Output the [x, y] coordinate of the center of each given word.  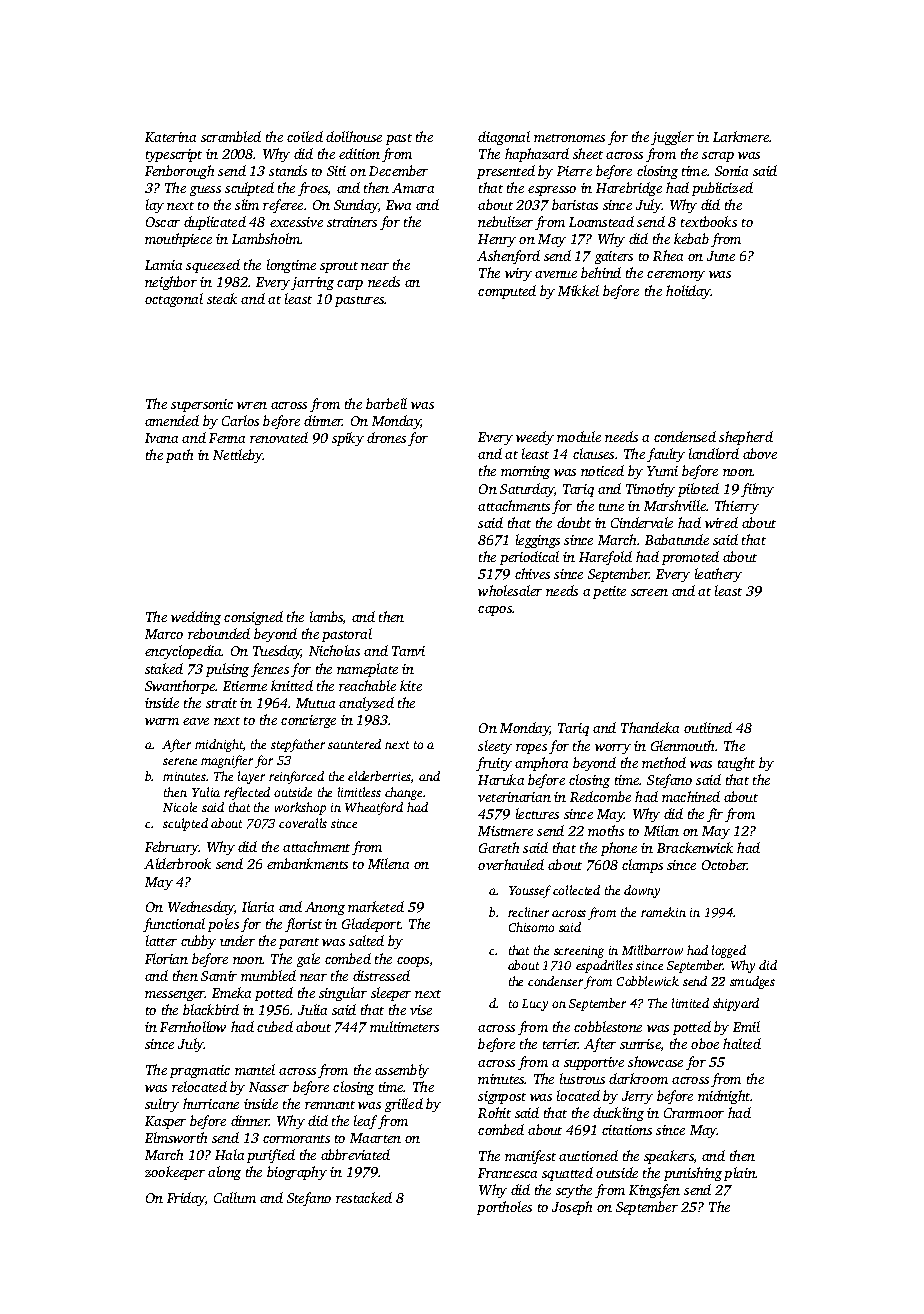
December [398, 170]
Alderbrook [177, 863]
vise [421, 1010]
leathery [718, 575]
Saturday [527, 490]
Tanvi [408, 651]
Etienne [245, 686]
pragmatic [200, 1071]
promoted [690, 558]
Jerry [637, 1097]
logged [729, 951]
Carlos [240, 420]
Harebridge [629, 189]
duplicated [215, 223]
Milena [388, 863]
